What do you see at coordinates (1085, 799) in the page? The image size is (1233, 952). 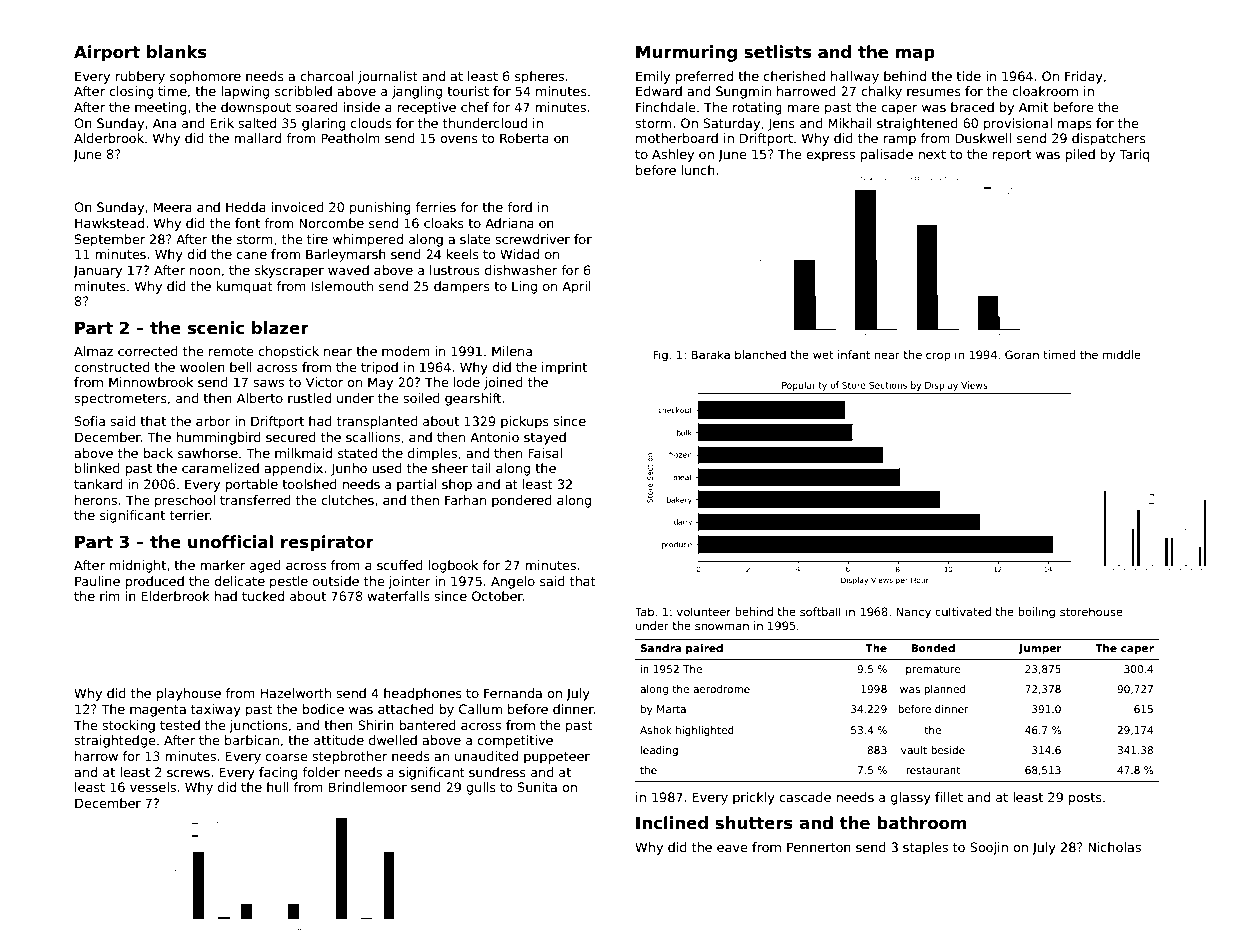 I see `posts` at bounding box center [1085, 799].
